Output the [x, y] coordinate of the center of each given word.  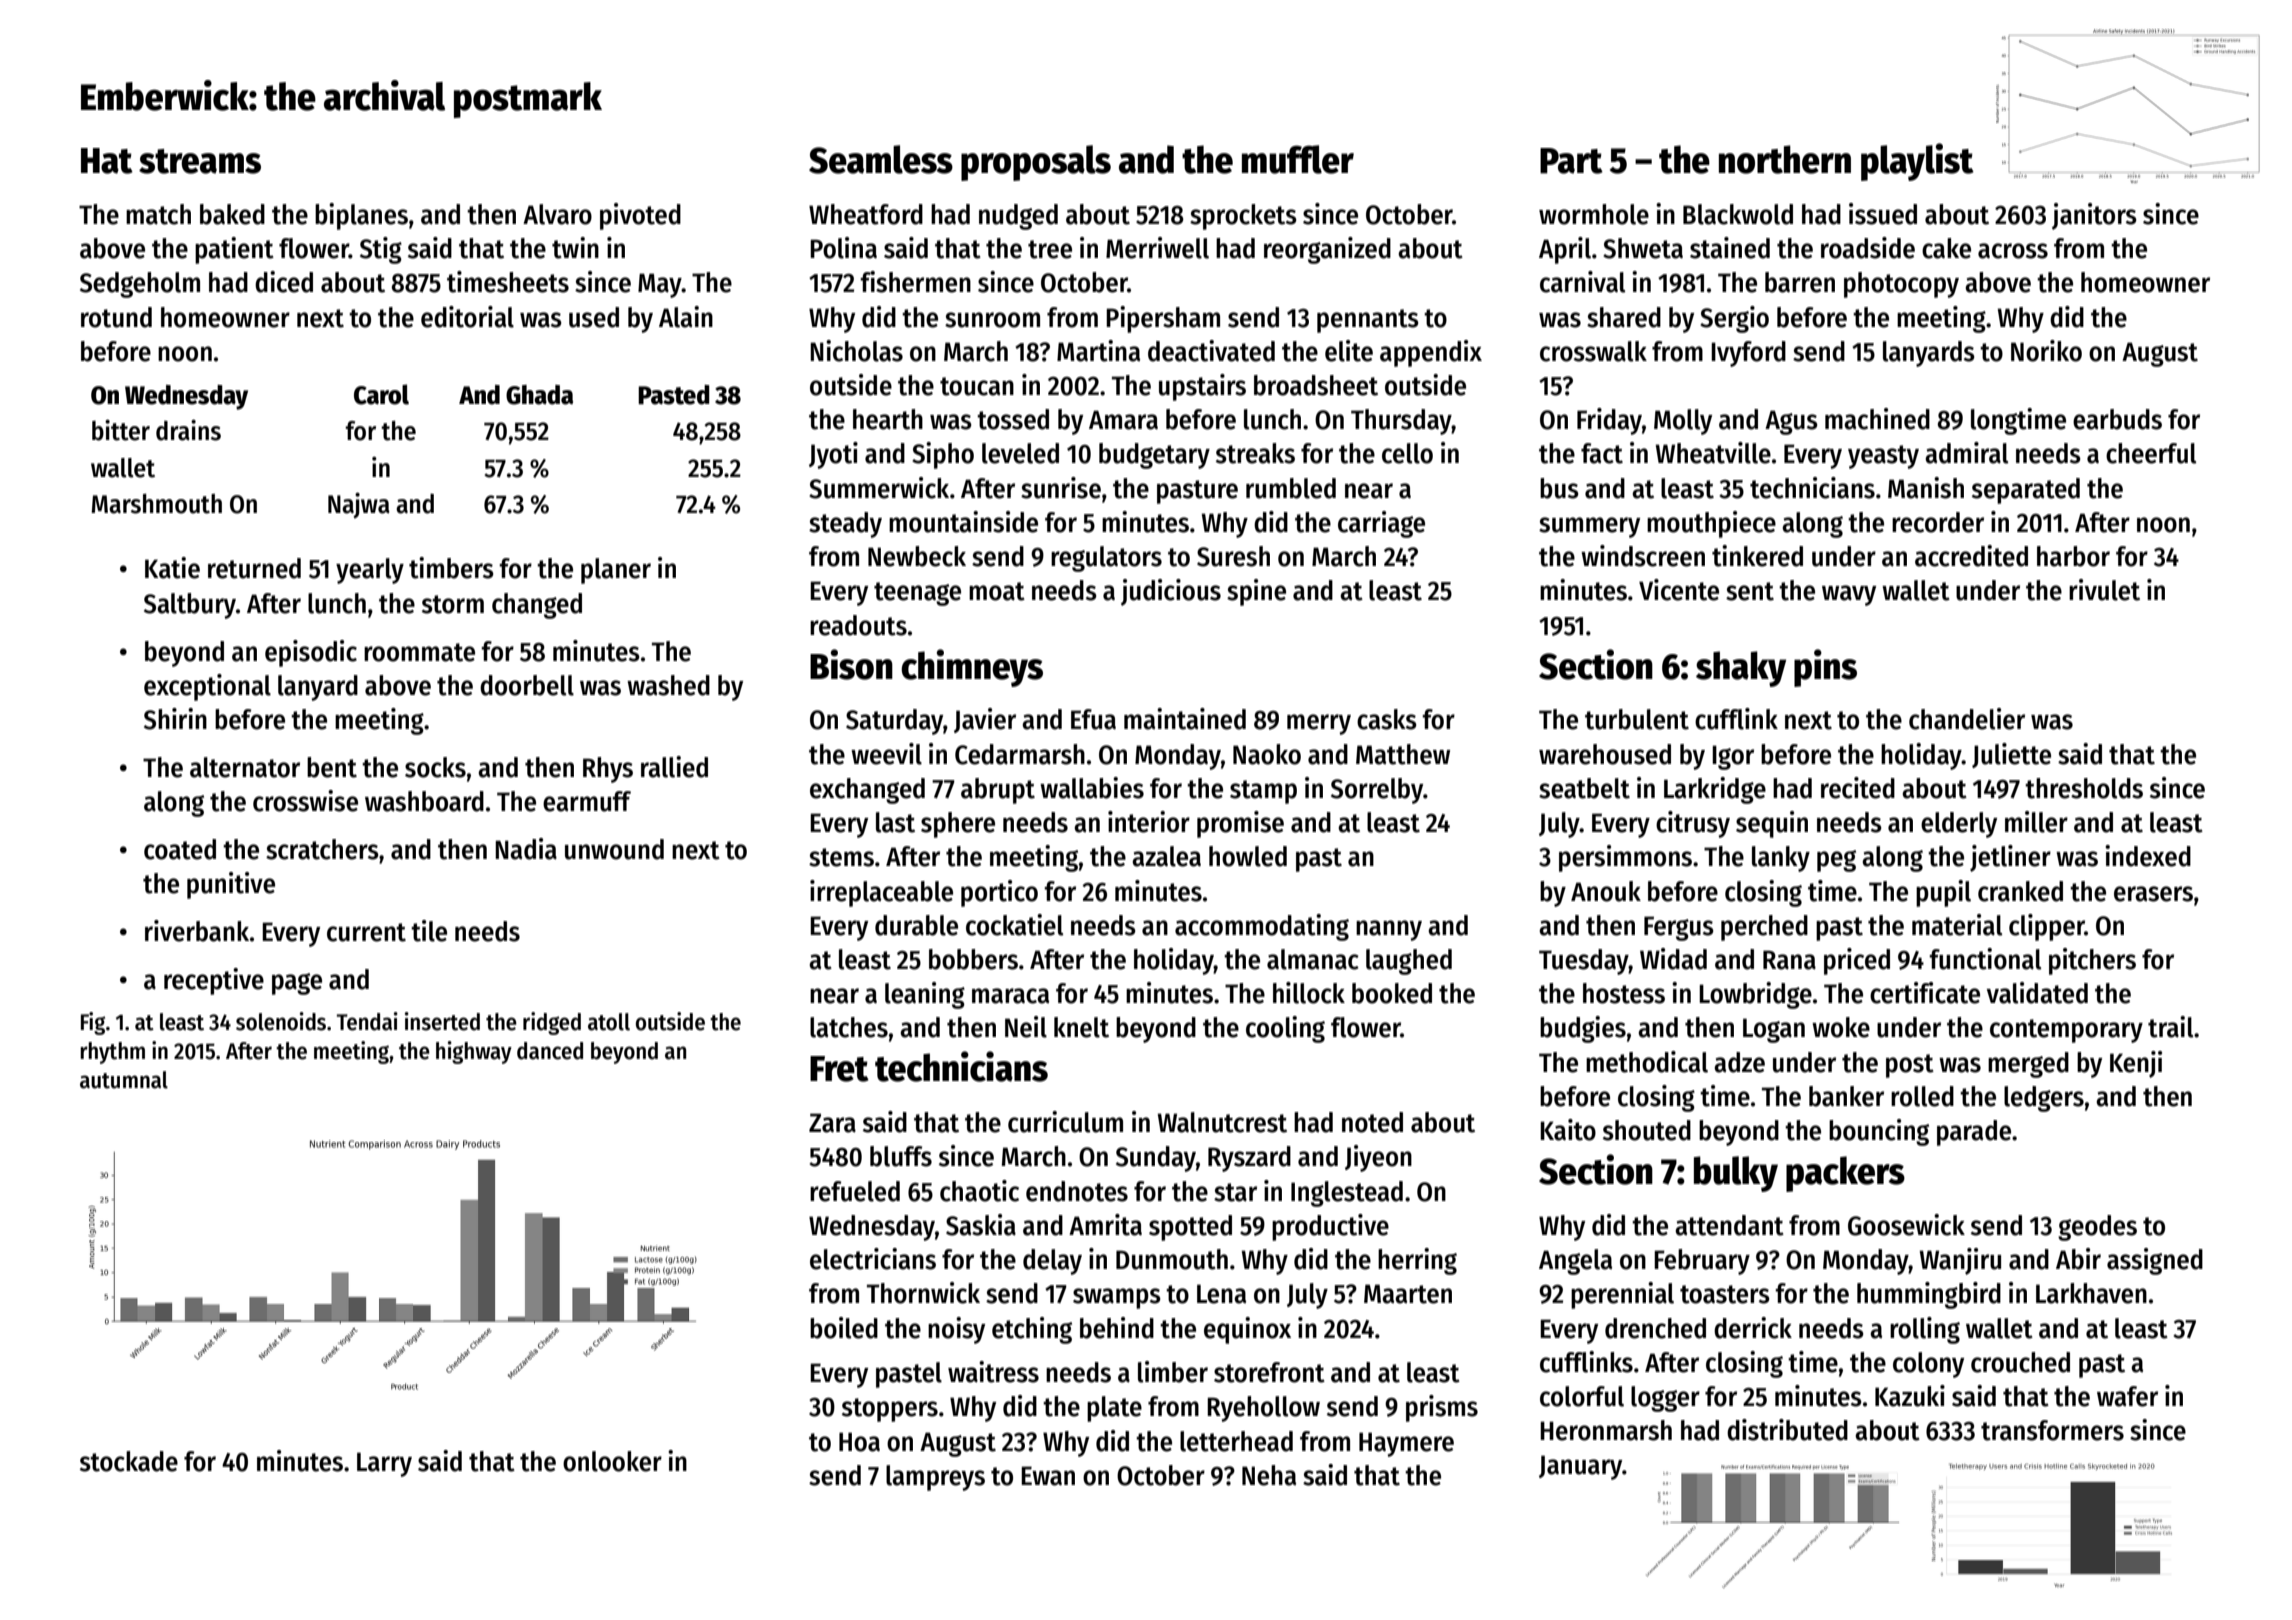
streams [200, 161]
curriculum [1065, 1122]
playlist [1917, 162]
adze [1739, 1062]
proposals [1036, 163]
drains [188, 430]
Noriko [2046, 351]
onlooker [612, 1461]
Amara [1123, 420]
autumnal [124, 1080]
